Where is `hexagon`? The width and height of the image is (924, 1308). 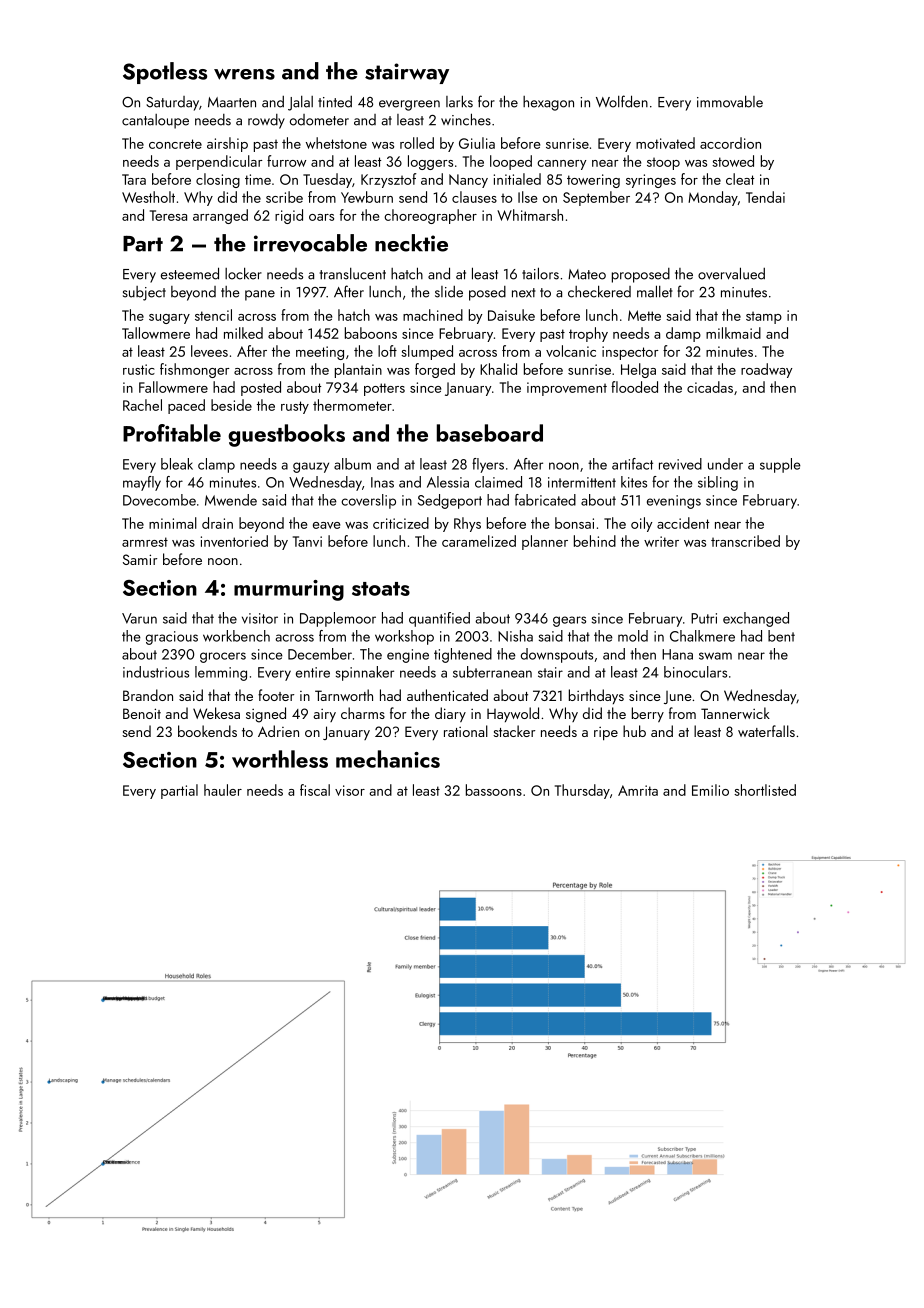 hexagon is located at coordinates (548, 103).
